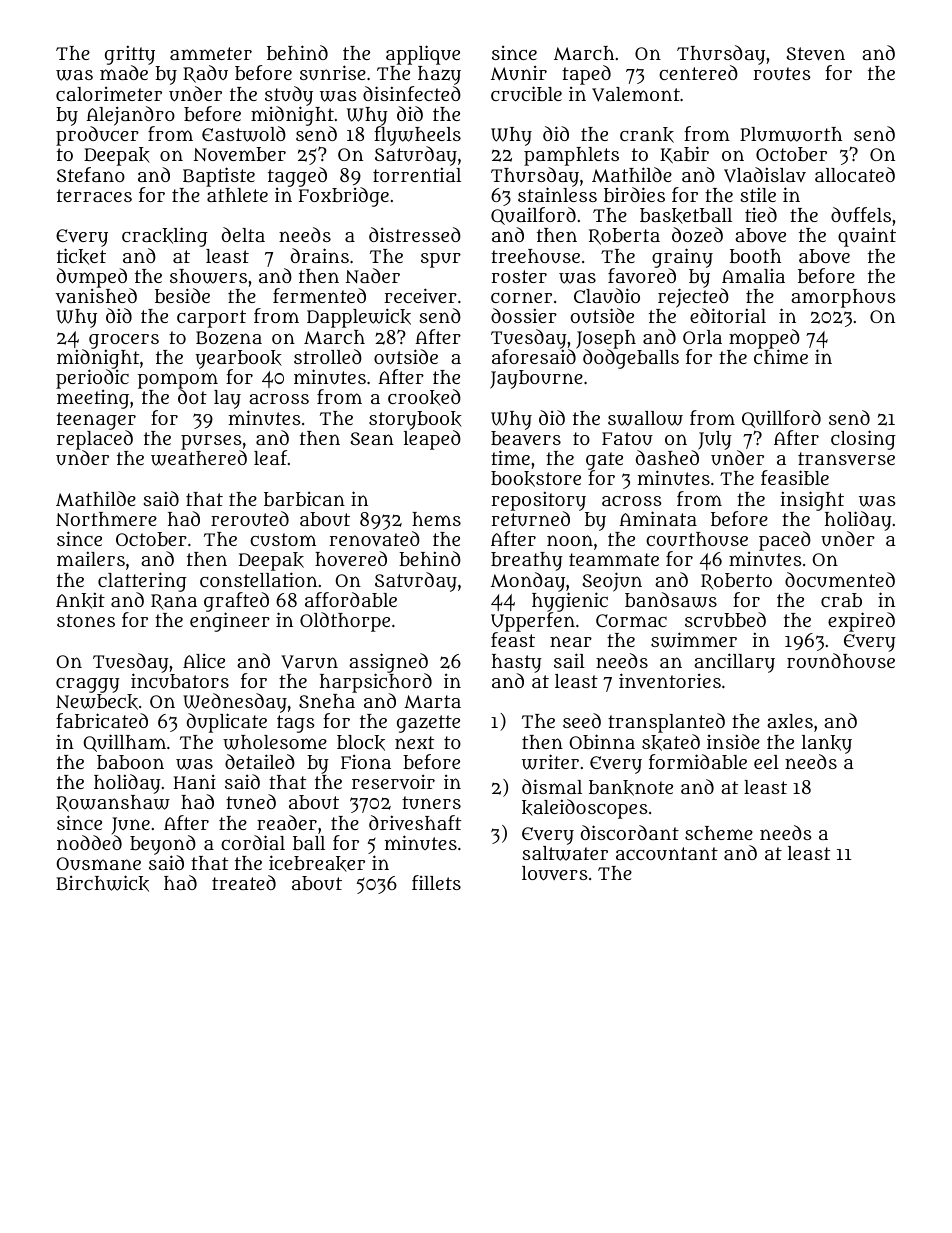 This screenshot has width=952, height=1233. Describe the element at coordinates (163, 845) in the screenshot. I see `beyond` at that location.
